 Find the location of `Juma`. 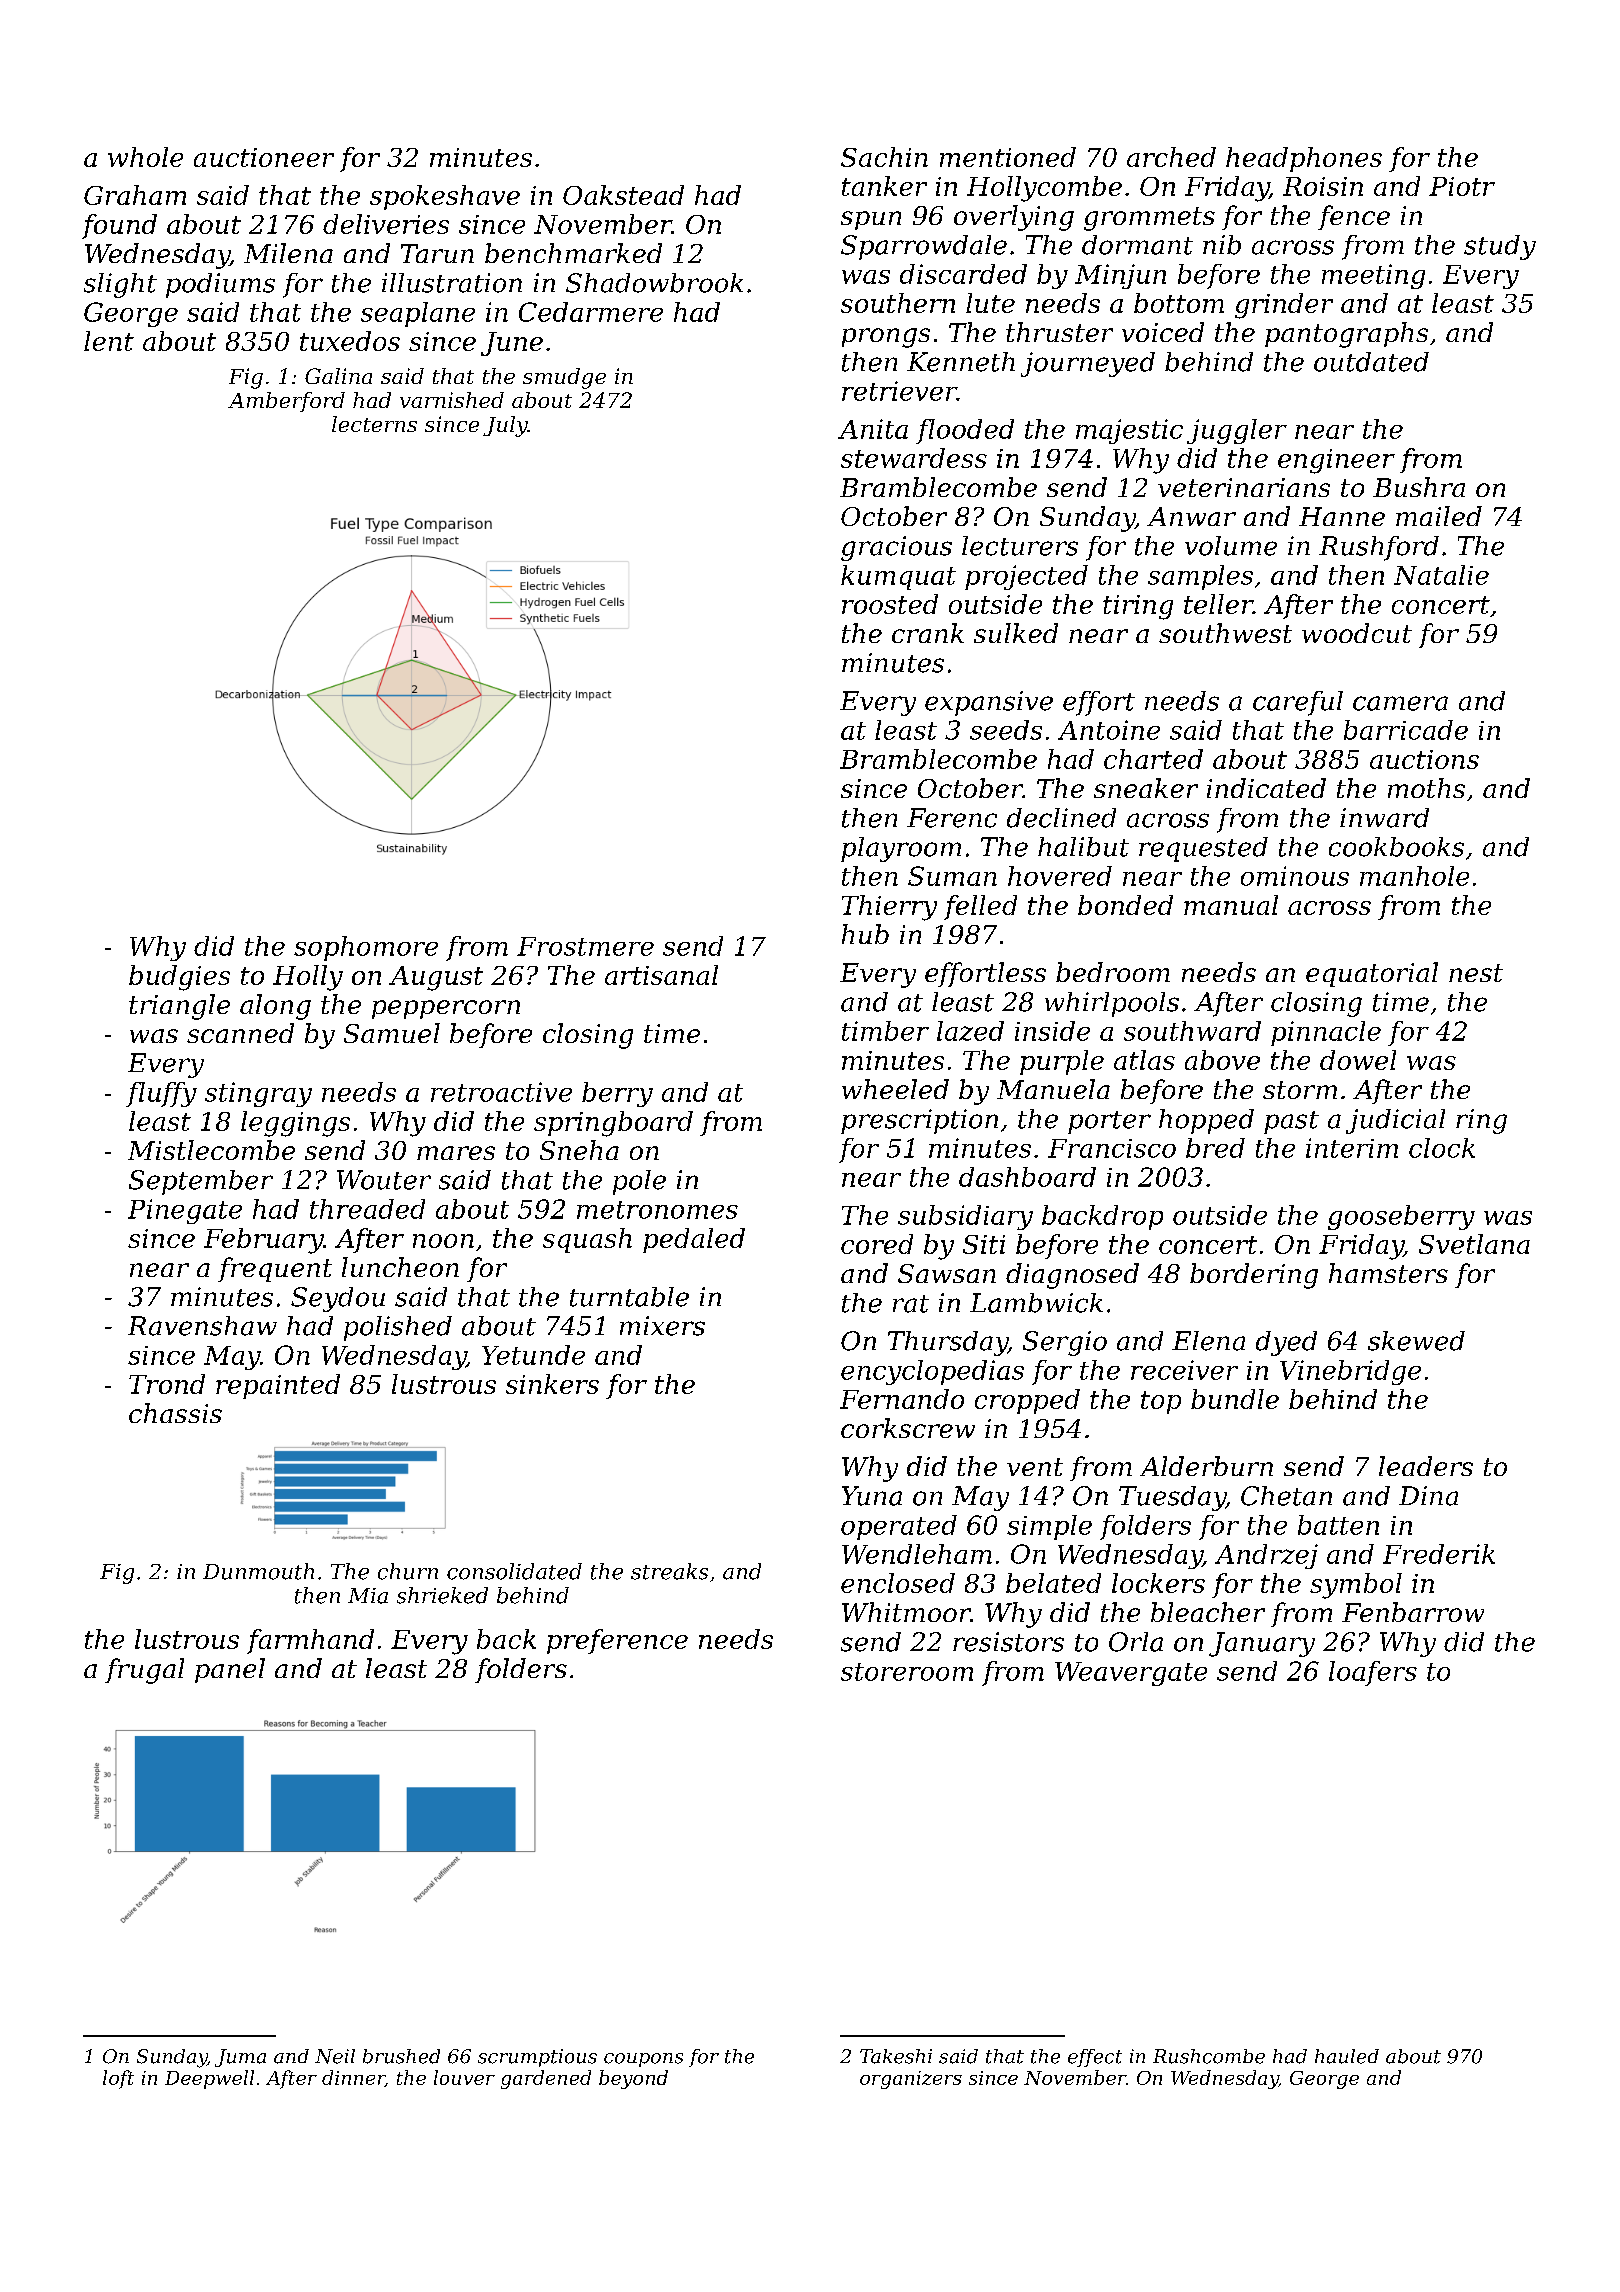

Juma is located at coordinates (240, 2058).
